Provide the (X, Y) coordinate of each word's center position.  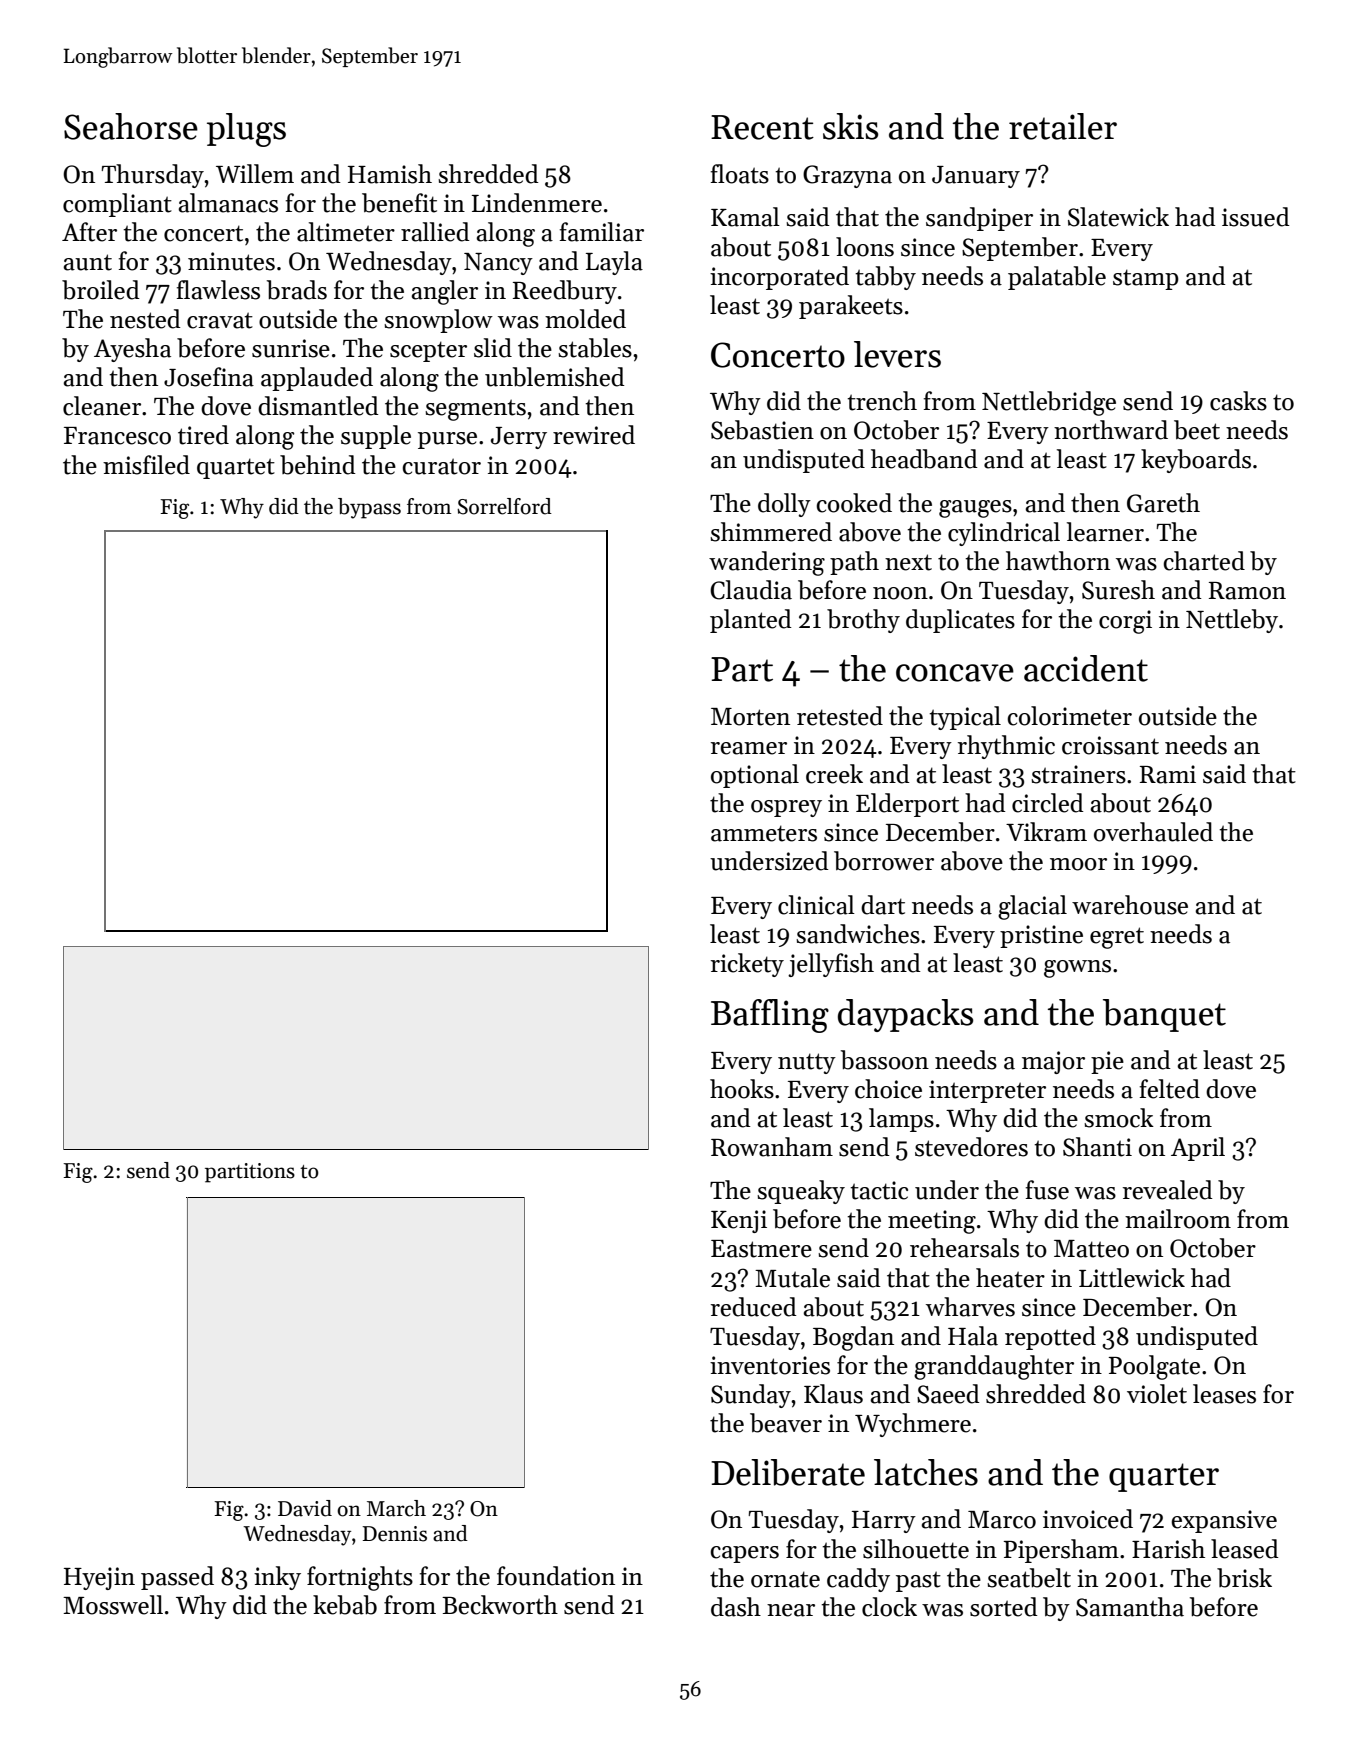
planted (751, 621)
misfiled (146, 465)
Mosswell (113, 1605)
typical (965, 718)
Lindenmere (537, 203)
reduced (754, 1307)
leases (1224, 1394)
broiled (101, 290)
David (305, 1508)
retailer (1063, 126)
